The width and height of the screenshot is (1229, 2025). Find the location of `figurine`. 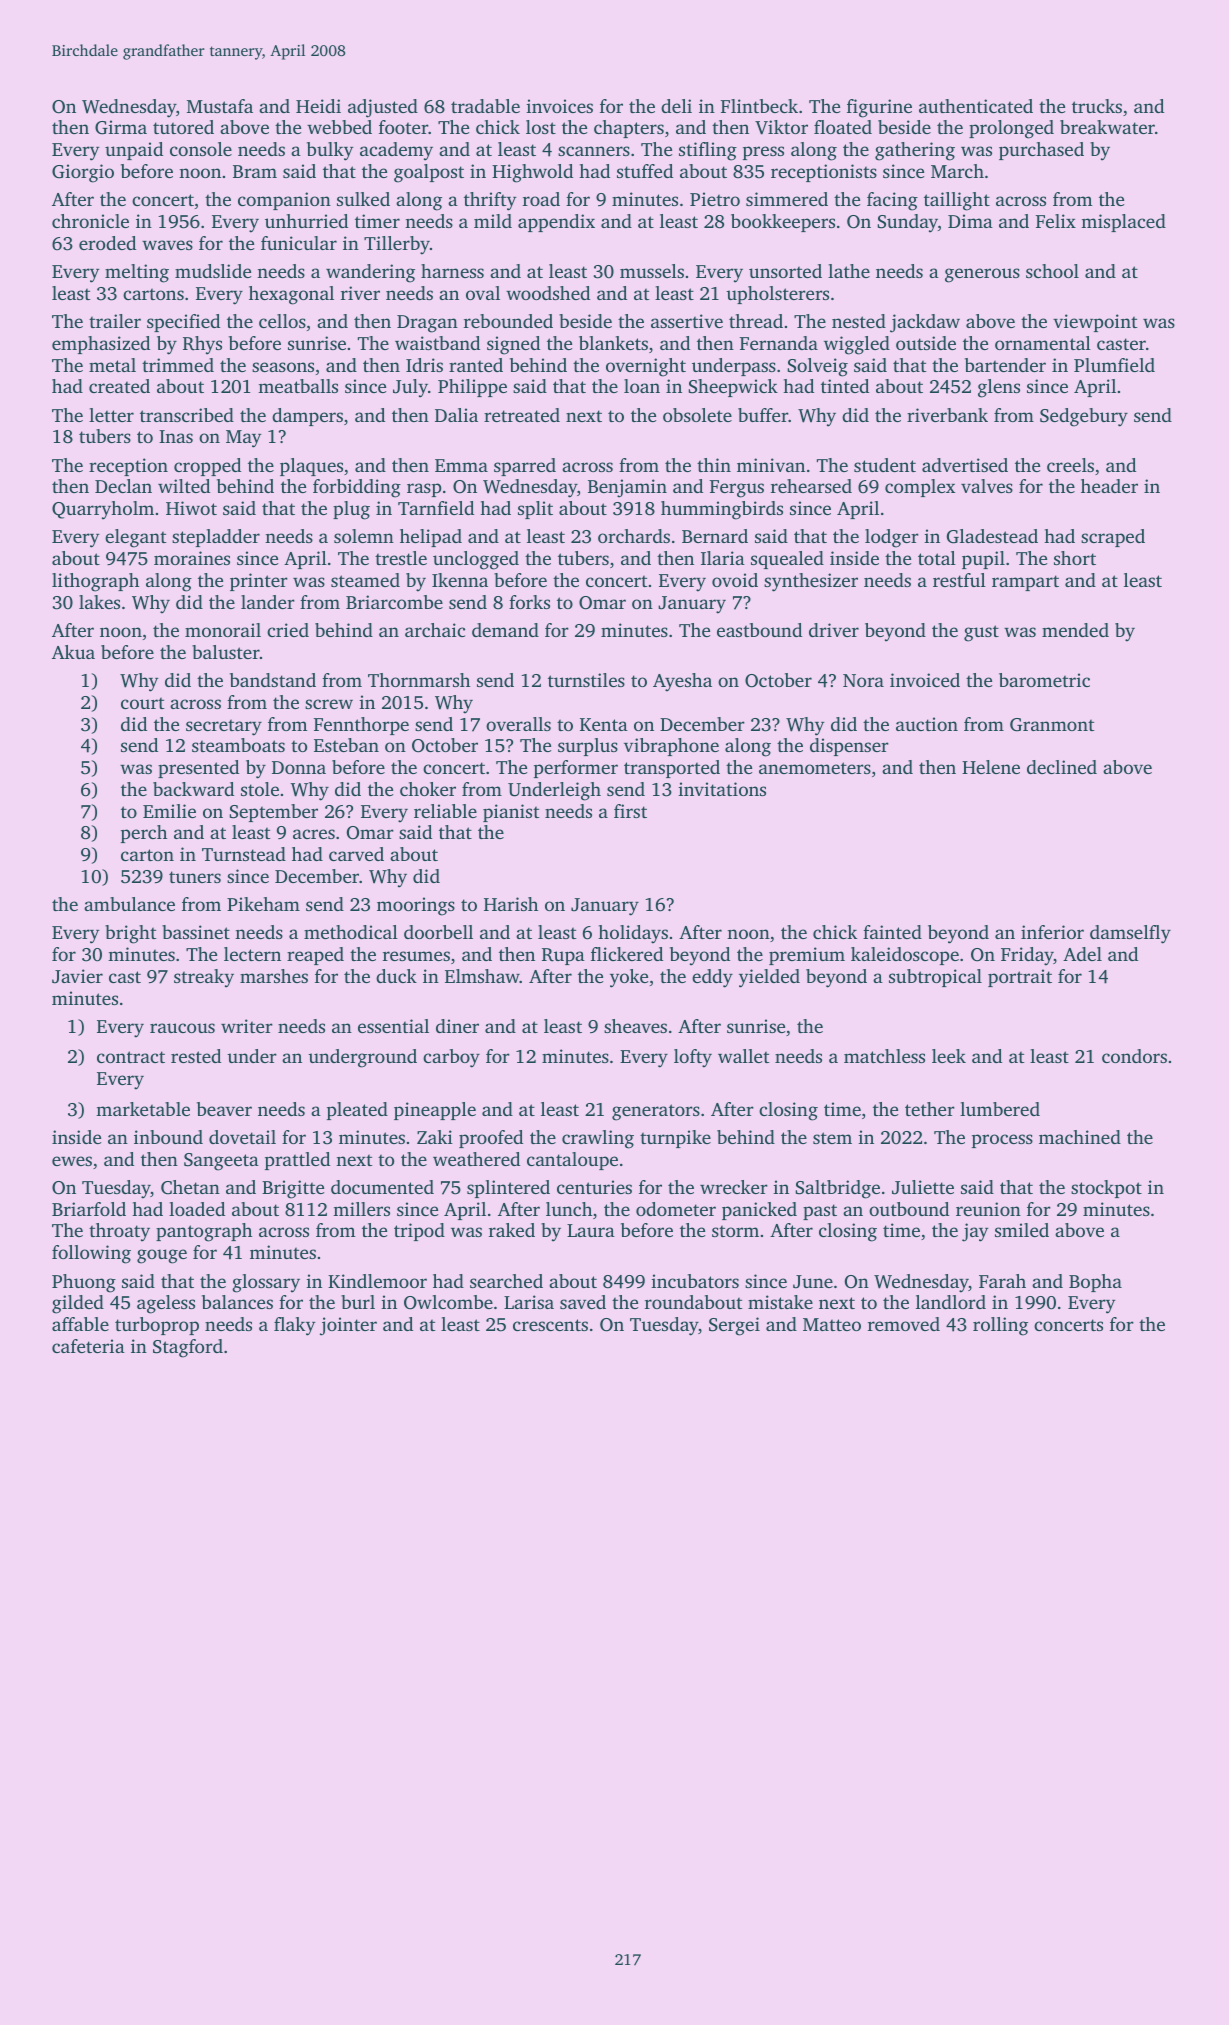

figurine is located at coordinates (879, 108).
